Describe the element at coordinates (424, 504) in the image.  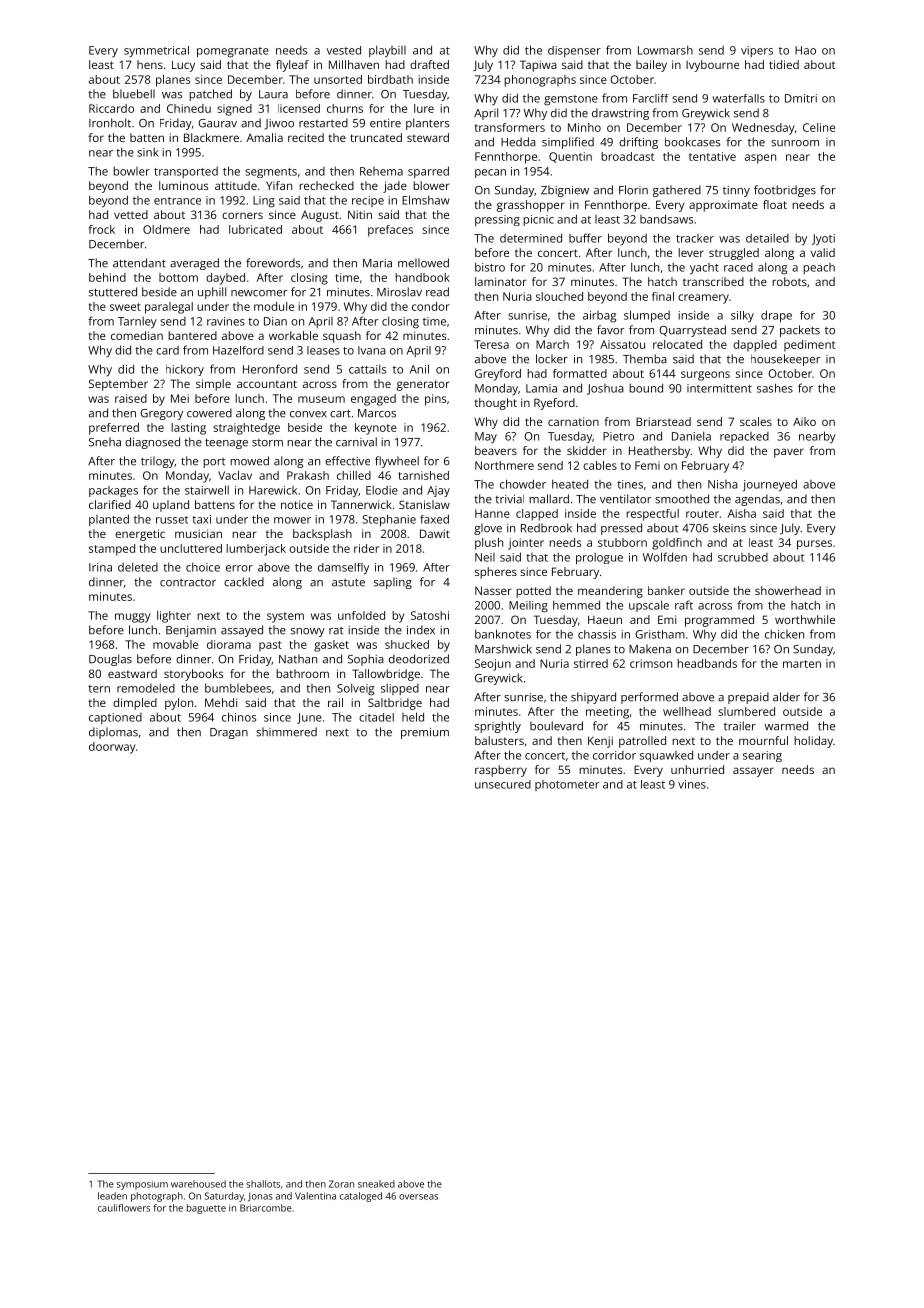
I see `Stanislaw` at that location.
